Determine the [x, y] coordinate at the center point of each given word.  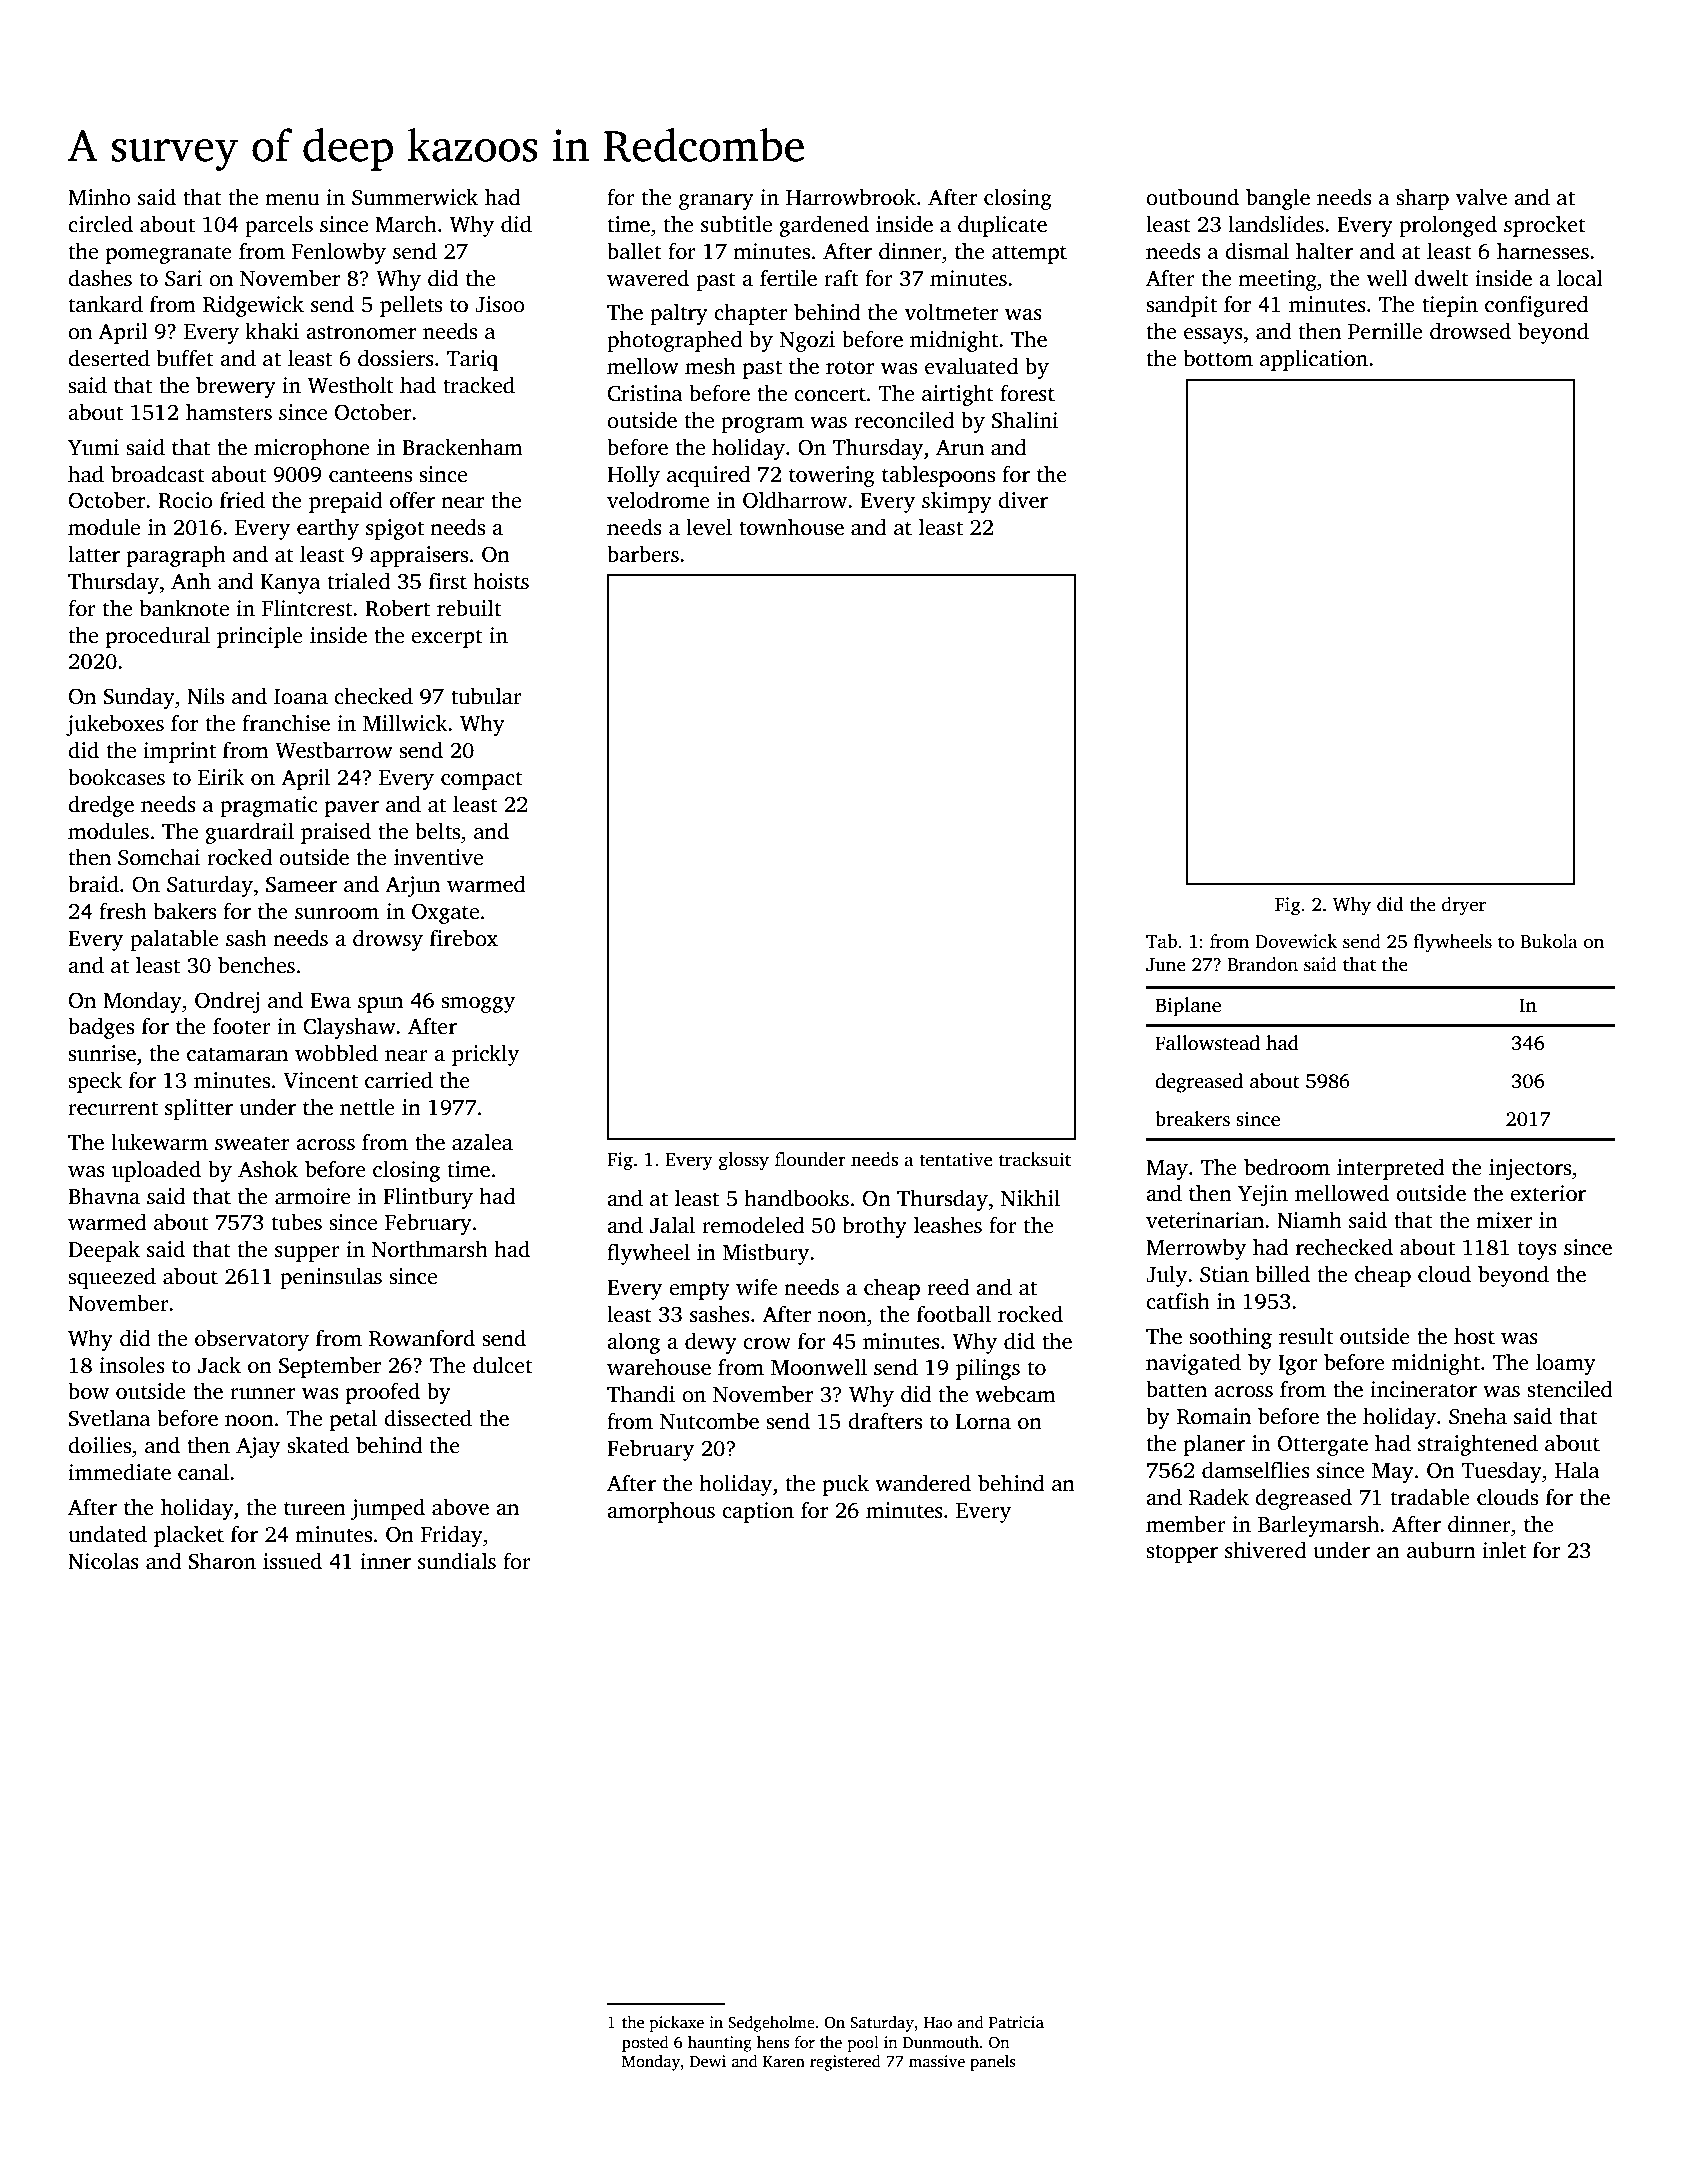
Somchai [159, 857]
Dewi [708, 2061]
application [1314, 360]
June [1166, 965]
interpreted [1391, 1169]
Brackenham [462, 447]
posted [645, 2044]
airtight [958, 395]
